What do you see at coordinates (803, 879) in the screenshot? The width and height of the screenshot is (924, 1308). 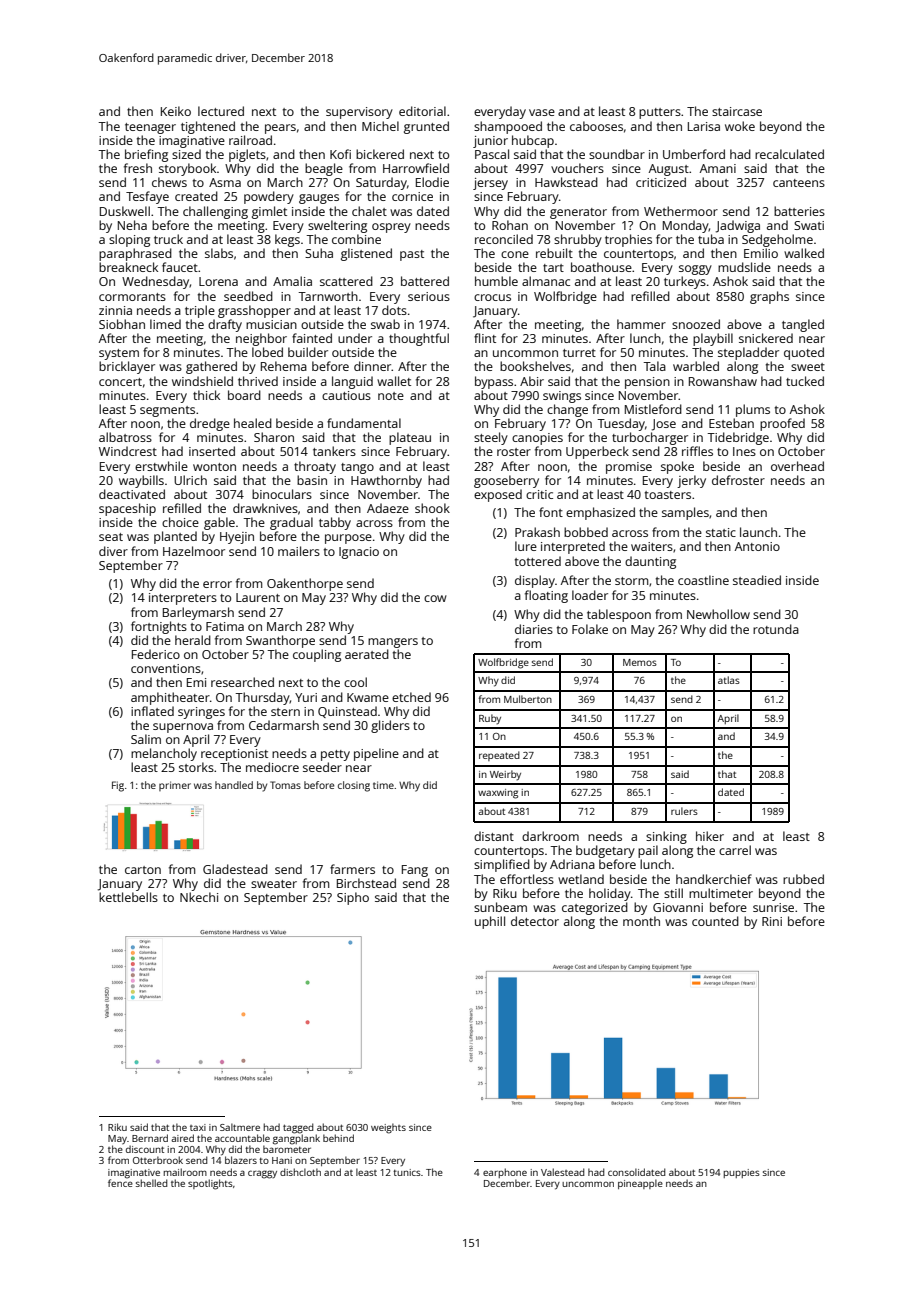 I see `rubbed` at bounding box center [803, 879].
